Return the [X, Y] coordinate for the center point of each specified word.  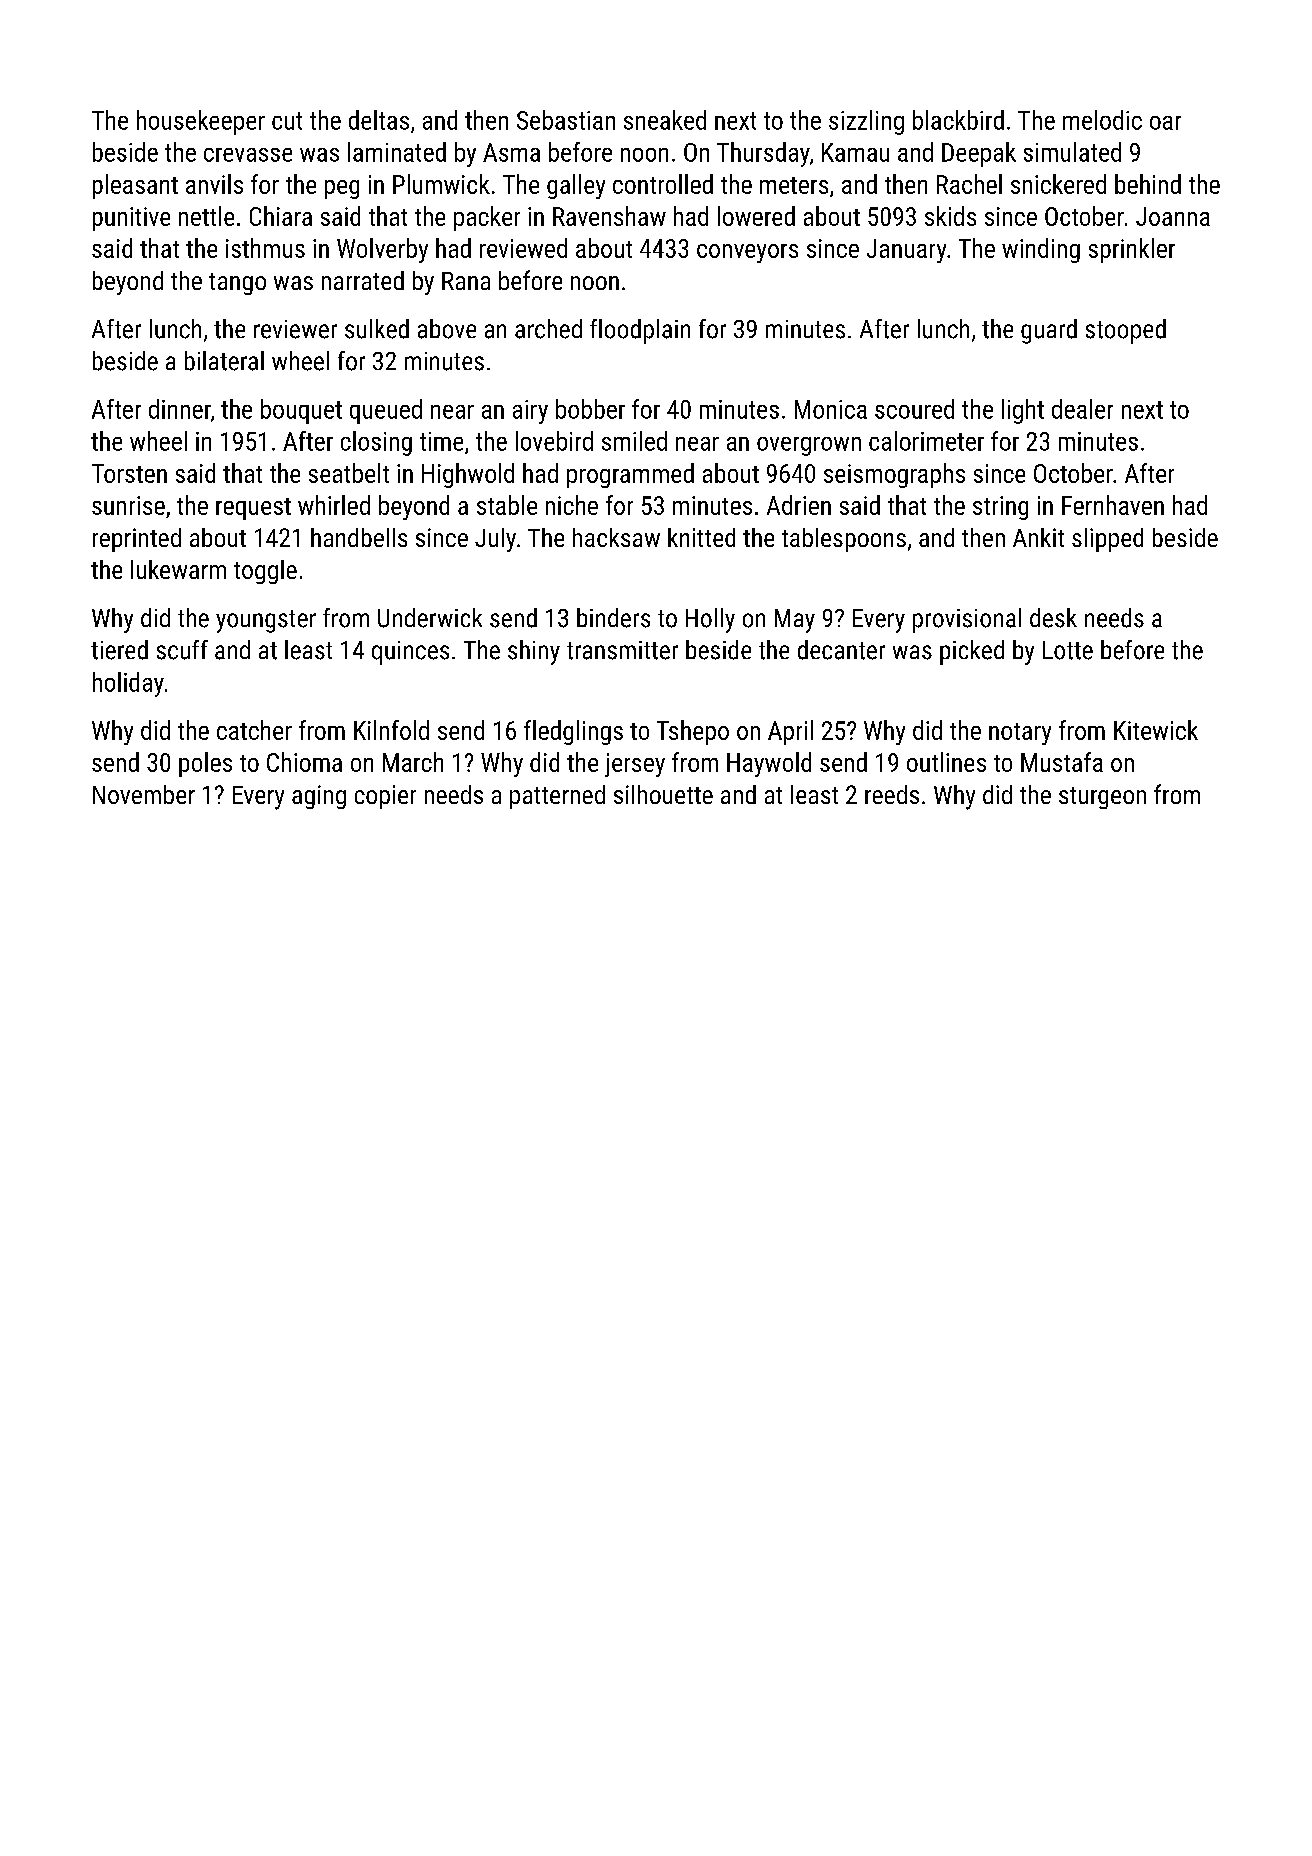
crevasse [248, 155]
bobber [590, 409]
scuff [182, 650]
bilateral [224, 361]
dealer [1082, 409]
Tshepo [693, 732]
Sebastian [566, 120]
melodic [1102, 120]
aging [319, 797]
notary [1020, 734]
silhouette [663, 794]
